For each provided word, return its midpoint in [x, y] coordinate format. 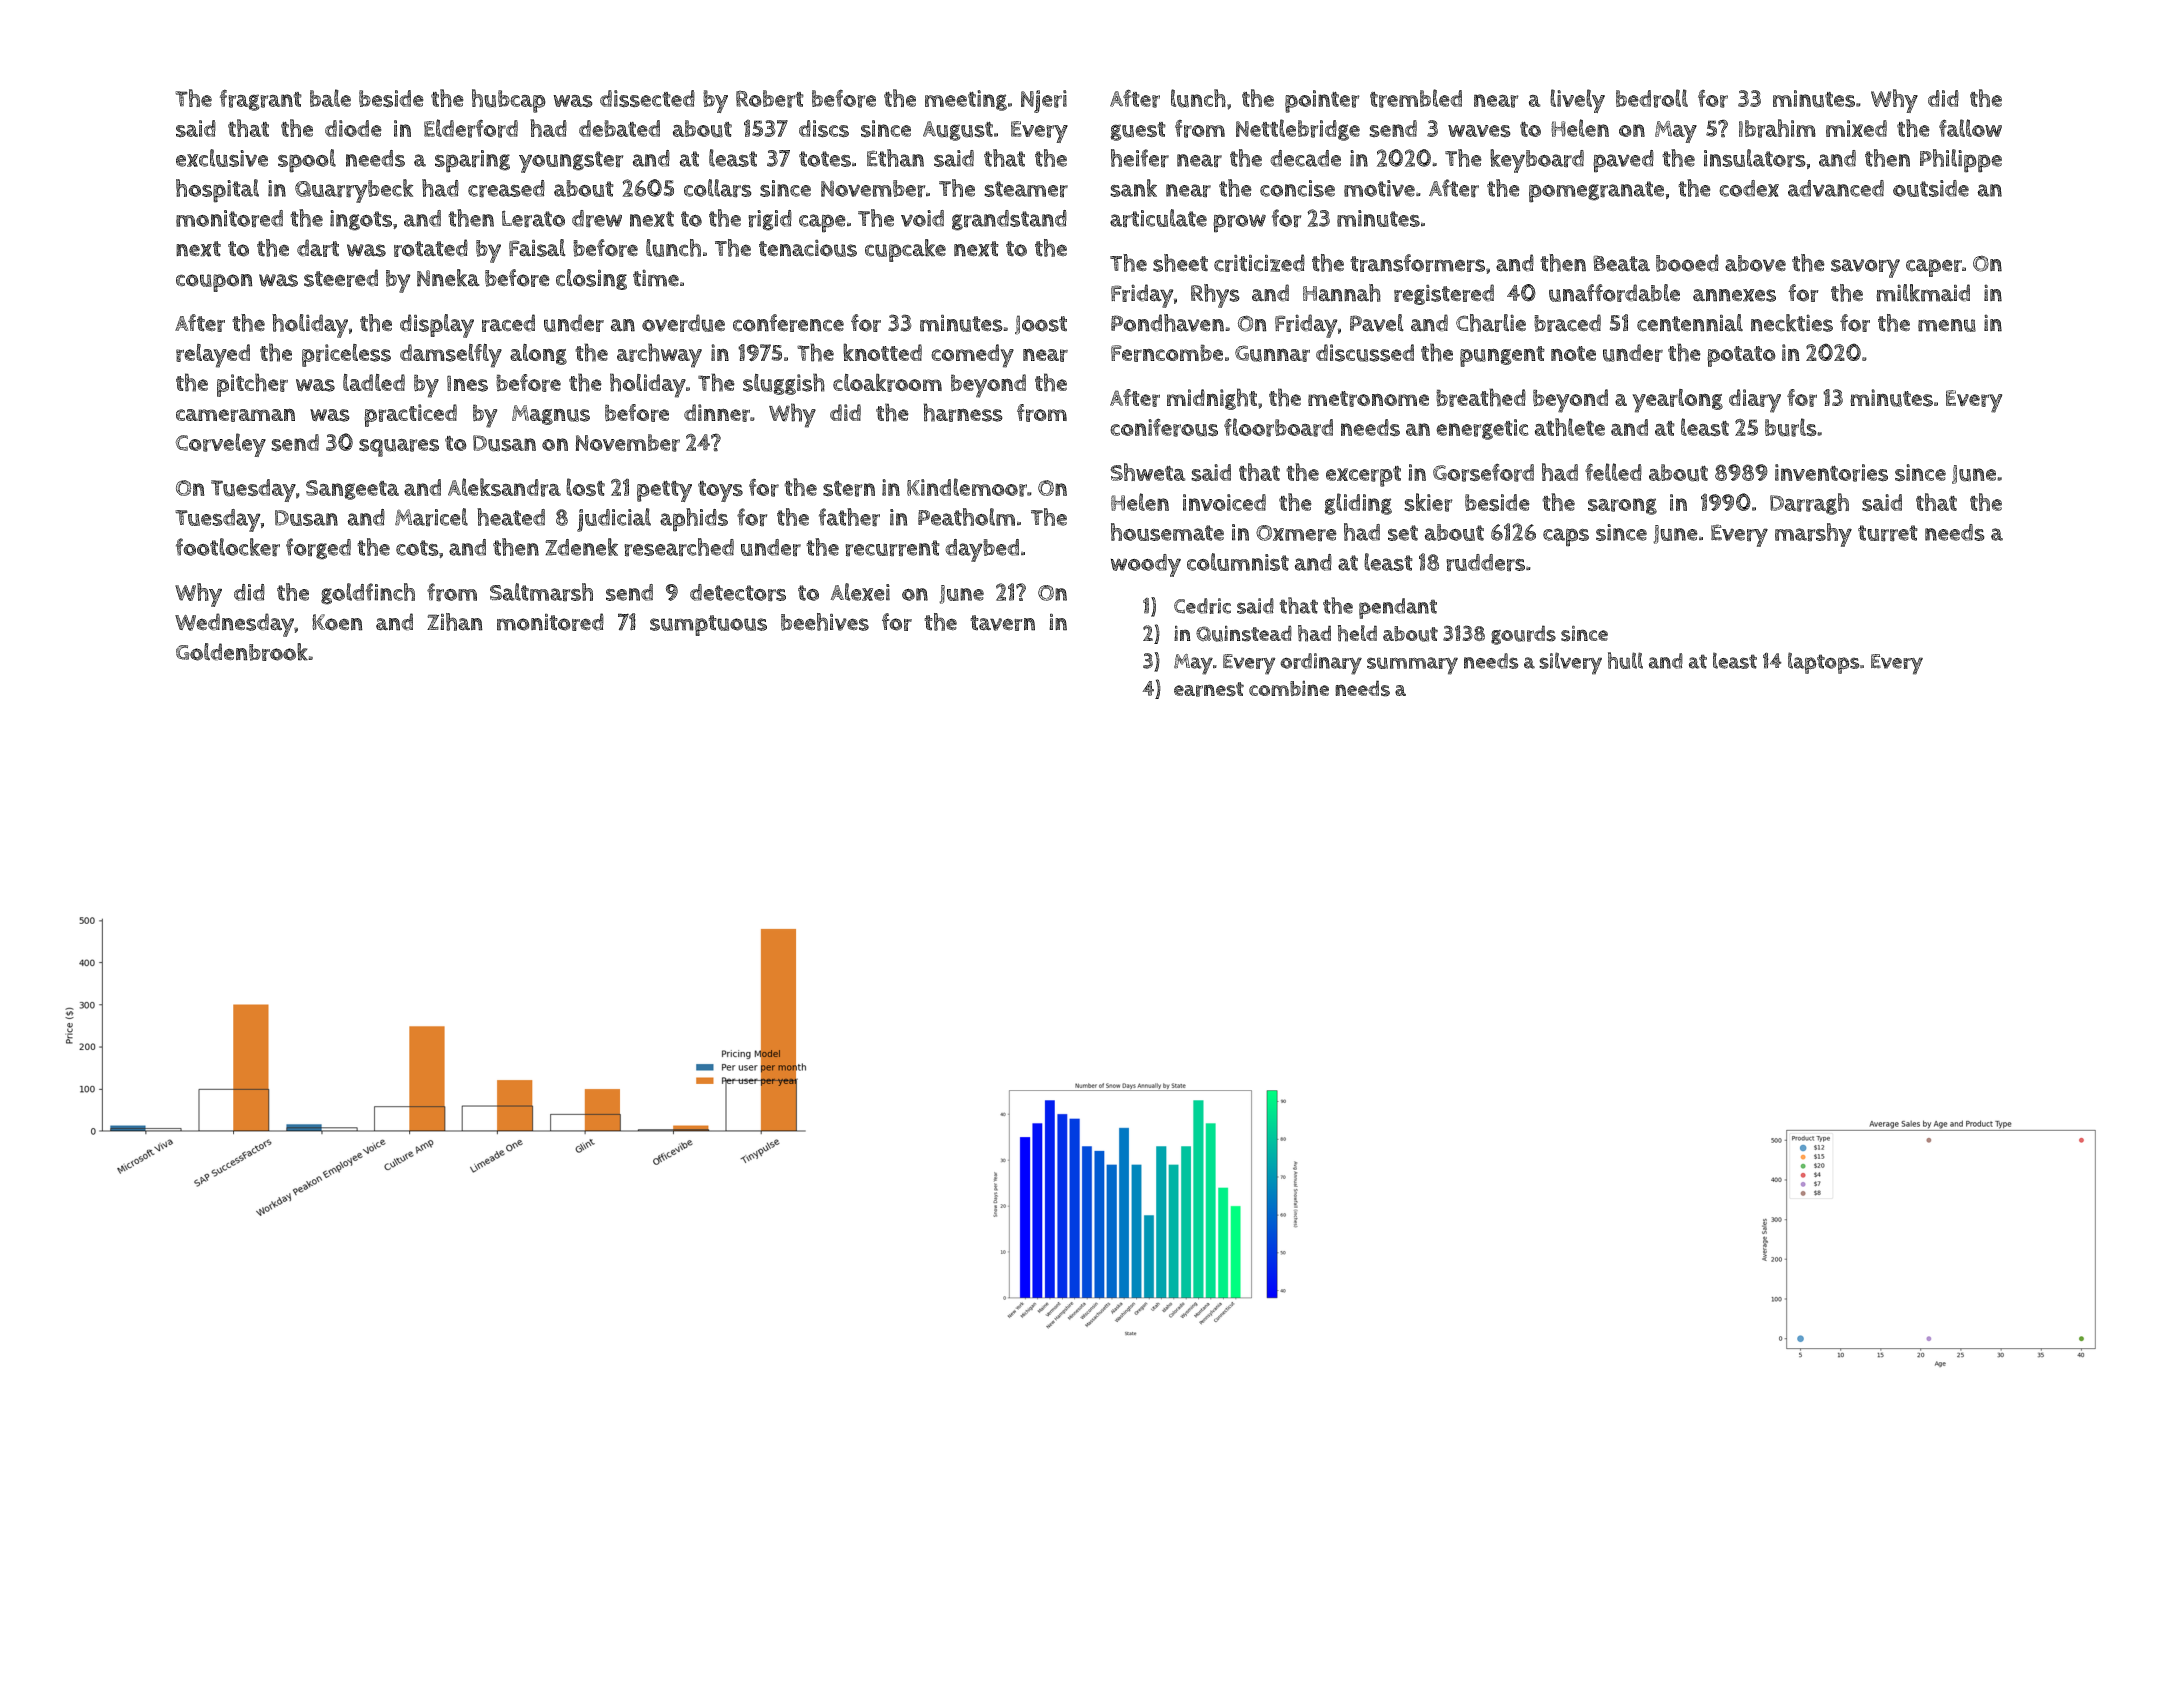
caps [1566, 537]
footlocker [228, 547]
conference [788, 323]
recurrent [892, 548]
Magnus [551, 415]
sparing [472, 161]
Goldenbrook [242, 652]
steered [341, 278]
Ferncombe [1167, 353]
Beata [1621, 263]
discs [824, 129]
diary [1755, 401]
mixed [1856, 128]
